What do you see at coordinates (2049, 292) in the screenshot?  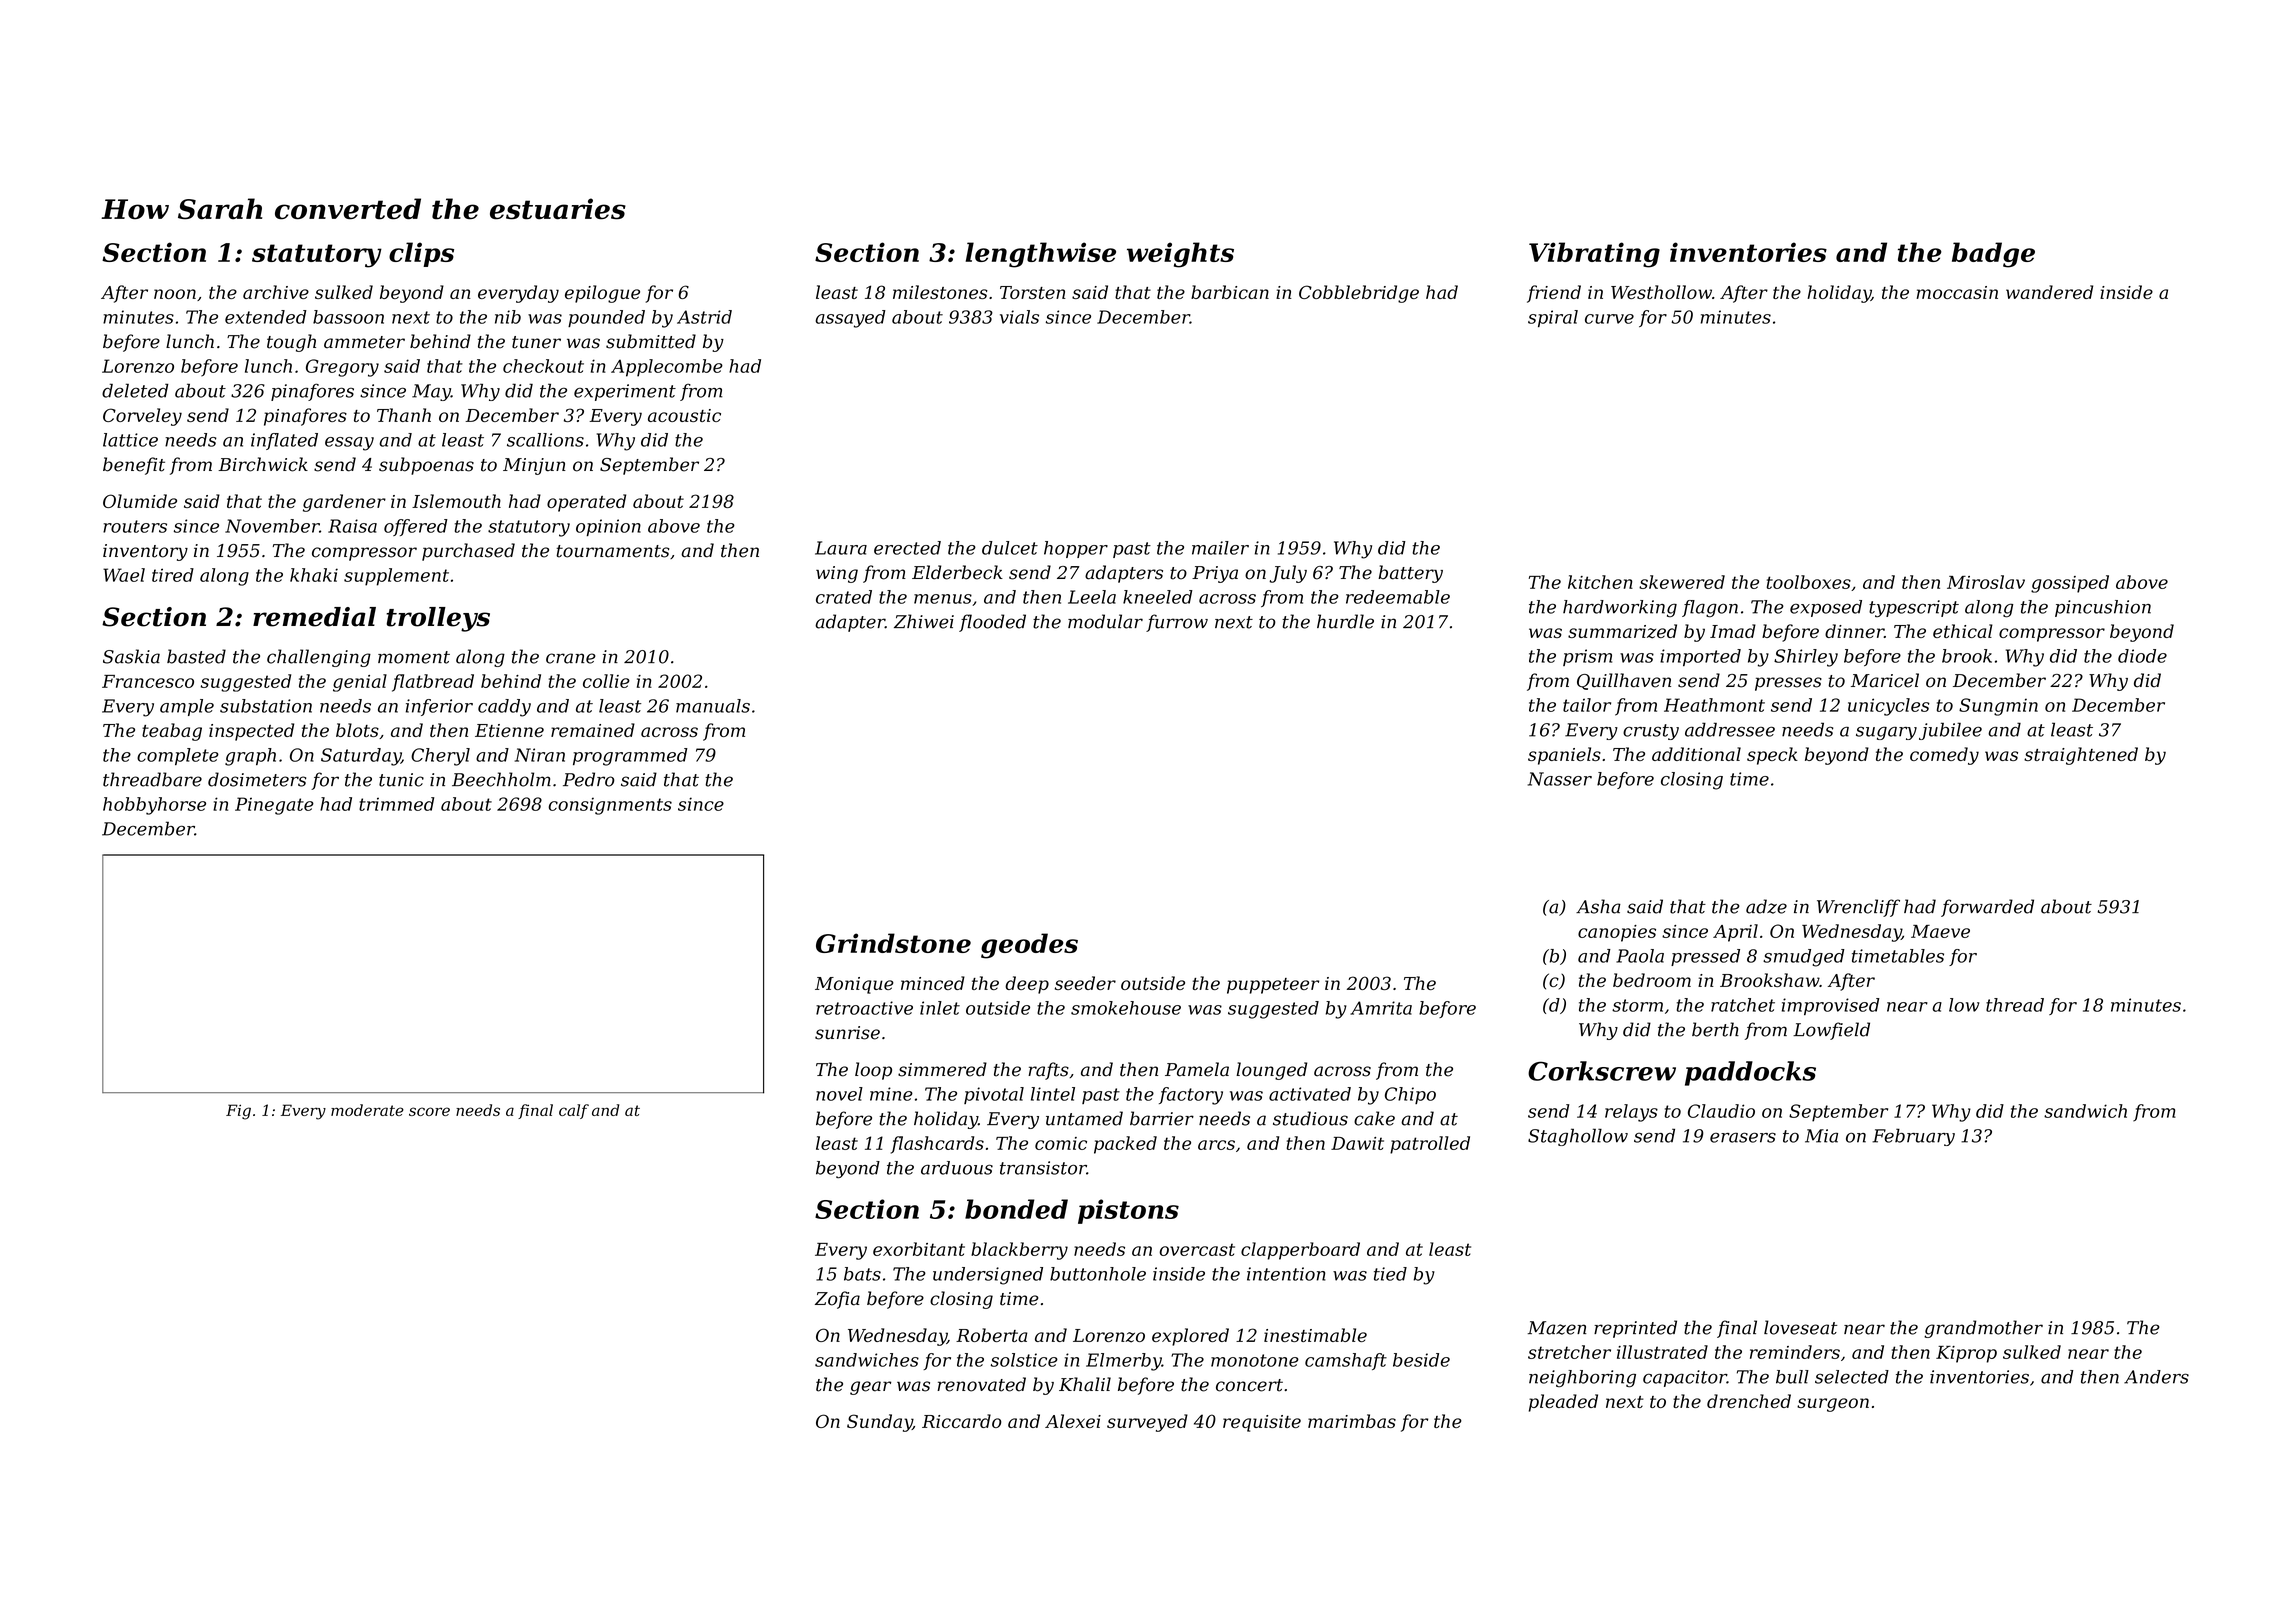 I see `wandered` at bounding box center [2049, 292].
